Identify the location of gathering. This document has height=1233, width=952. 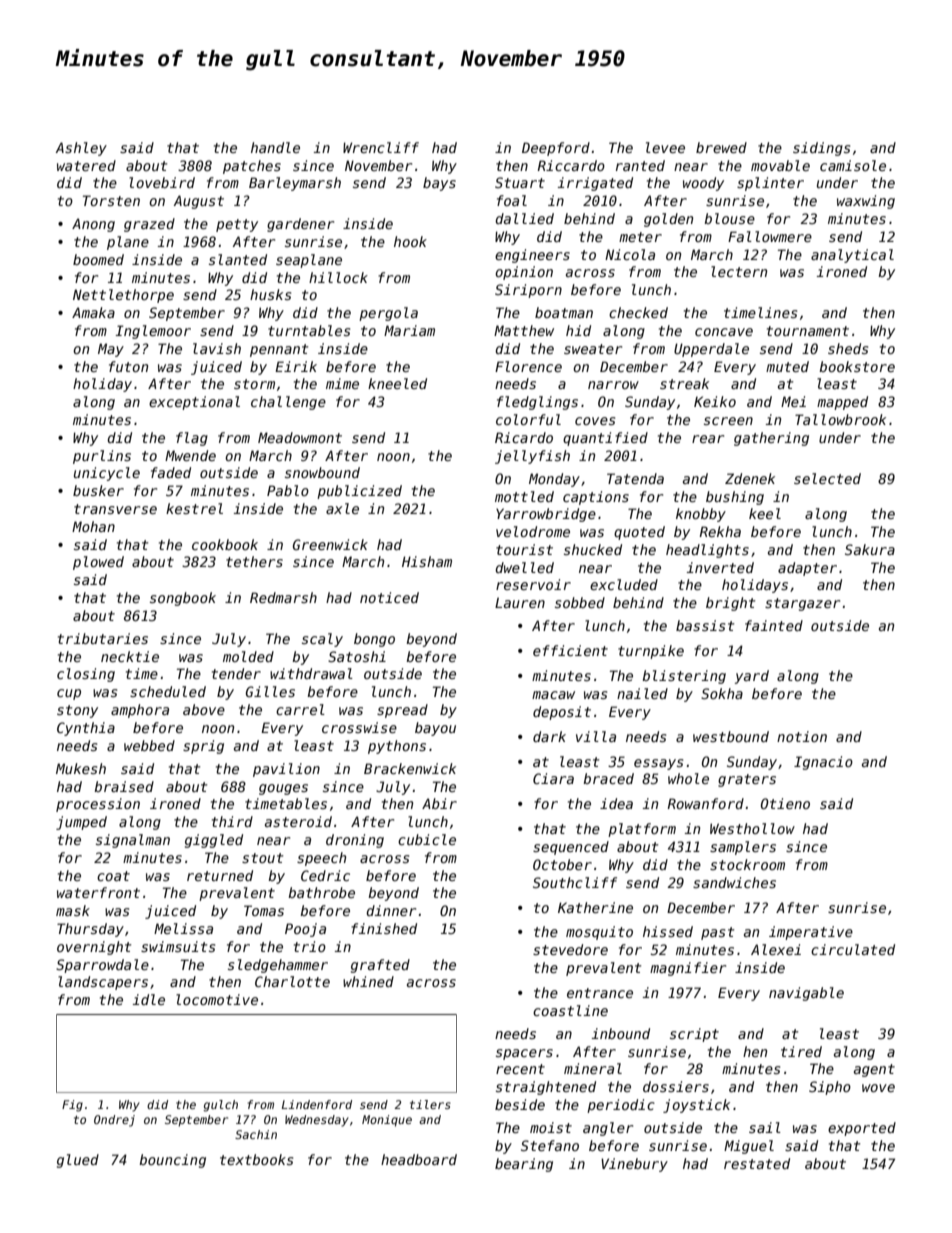
(771, 439).
